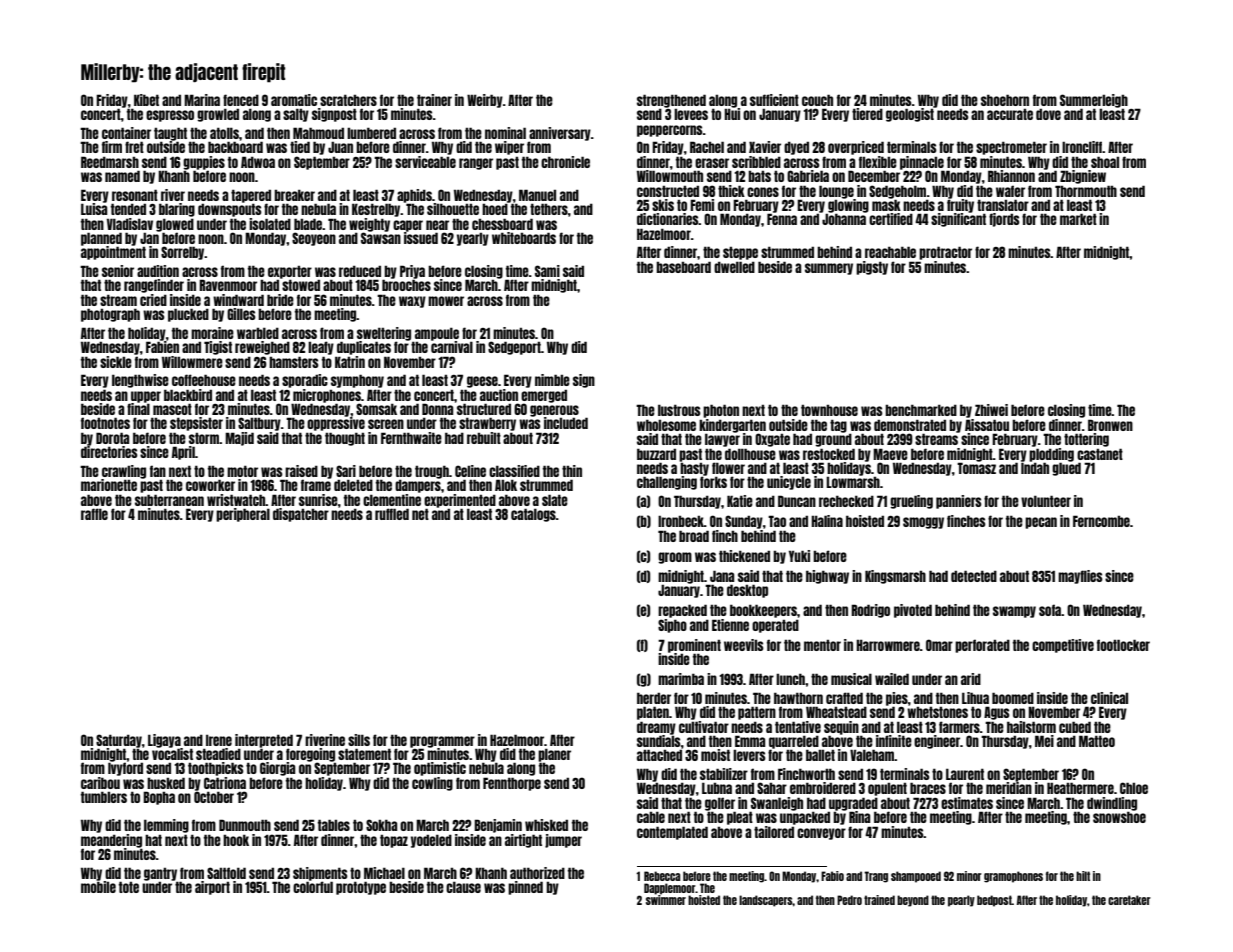 This image has width=1233, height=952. I want to click on tote, so click(129, 887).
